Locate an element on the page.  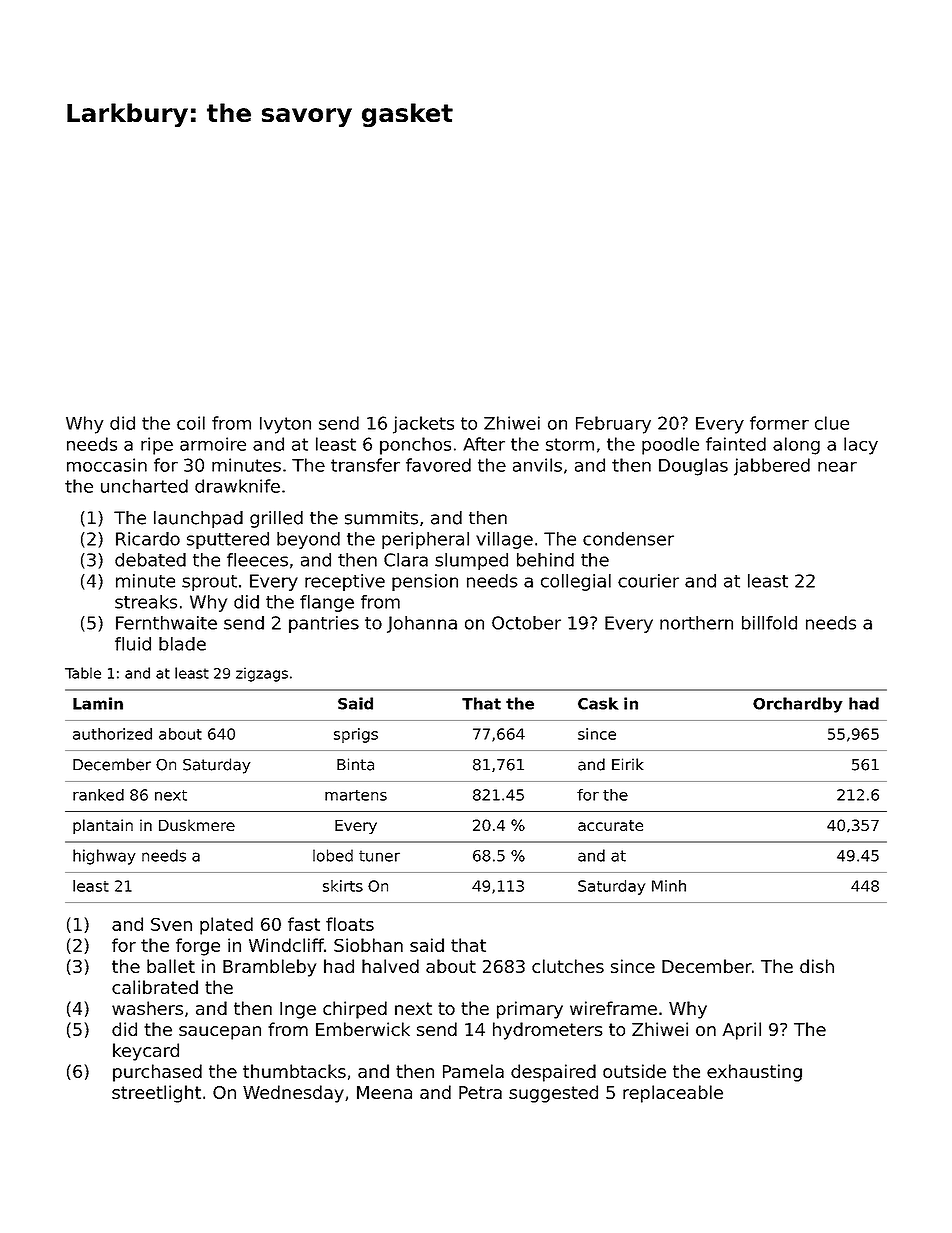
October is located at coordinates (526, 623).
